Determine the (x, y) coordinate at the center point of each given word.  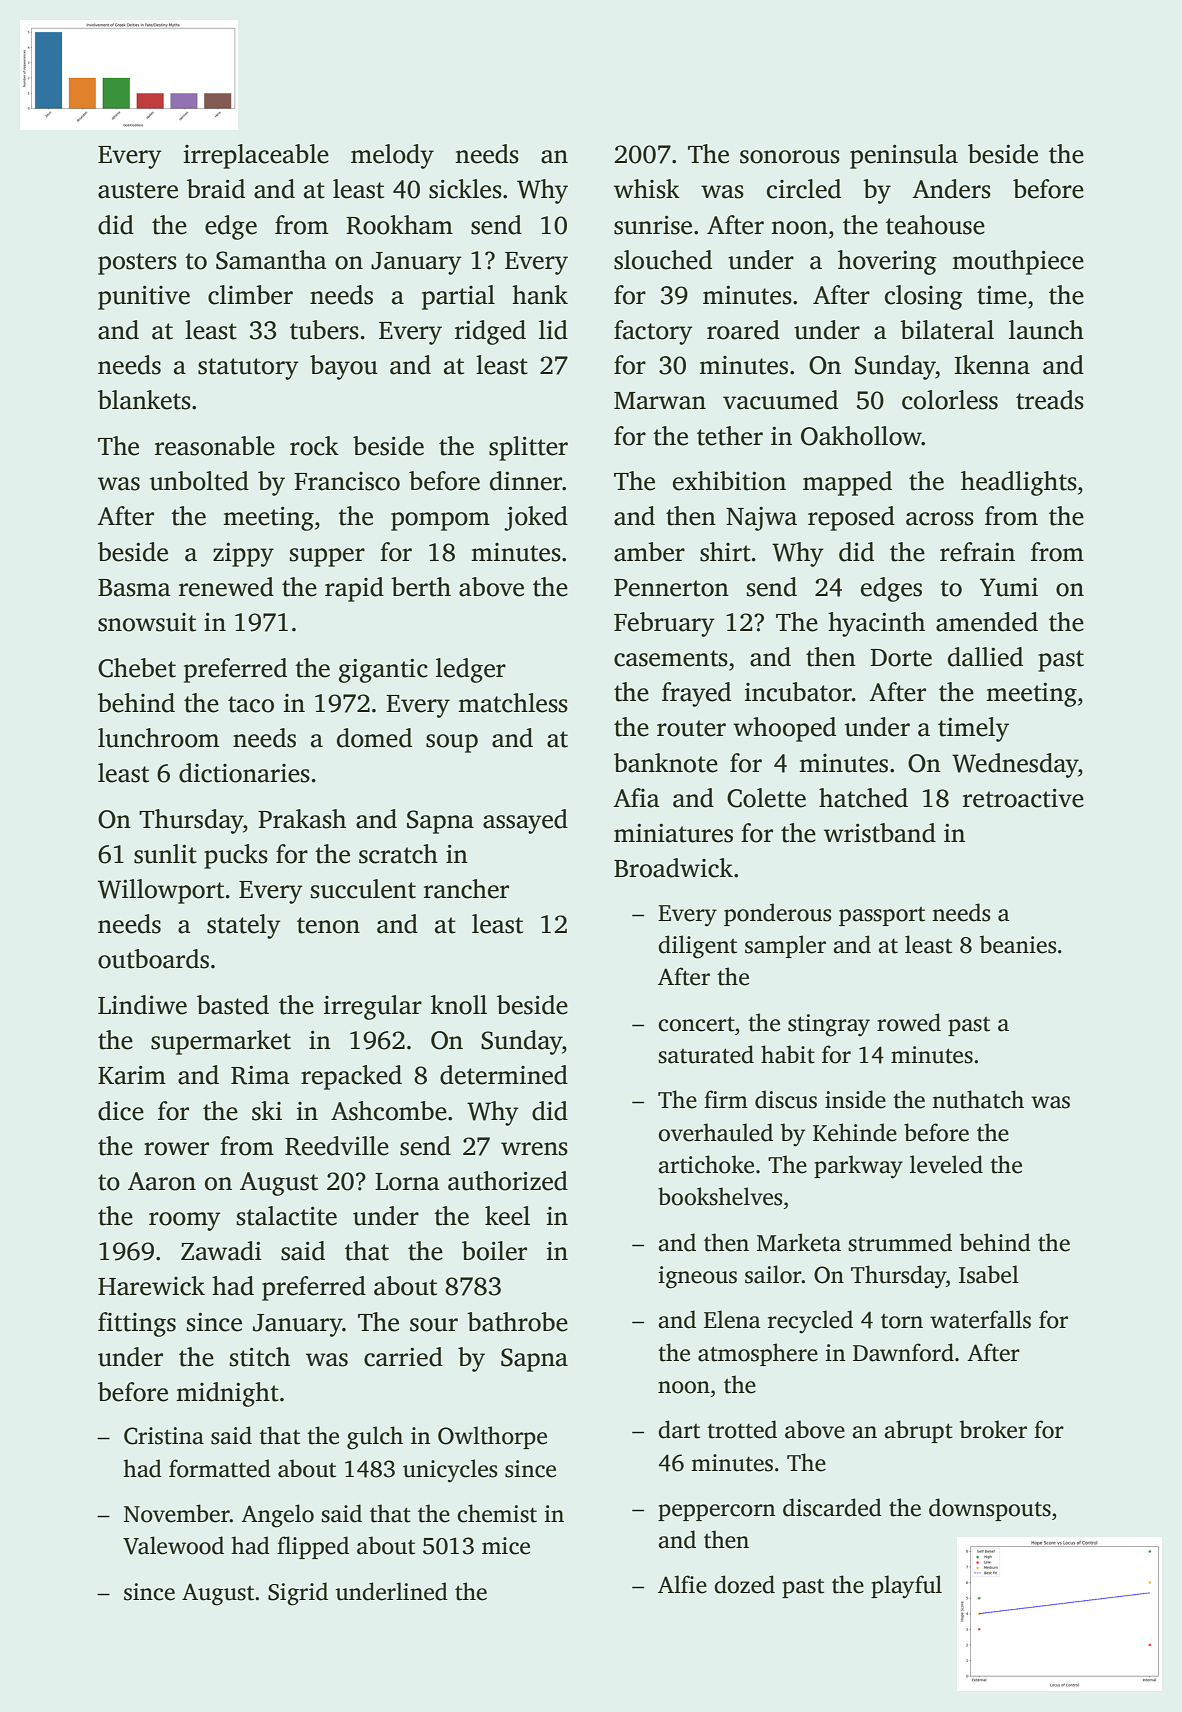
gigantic (383, 670)
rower (176, 1149)
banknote (666, 763)
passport (882, 916)
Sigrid (298, 1594)
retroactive (1023, 798)
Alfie (682, 1584)
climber (250, 295)
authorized (508, 1181)
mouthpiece (1018, 262)
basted (233, 1005)
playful (906, 1587)
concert (696, 1024)
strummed (900, 1242)
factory (653, 332)
